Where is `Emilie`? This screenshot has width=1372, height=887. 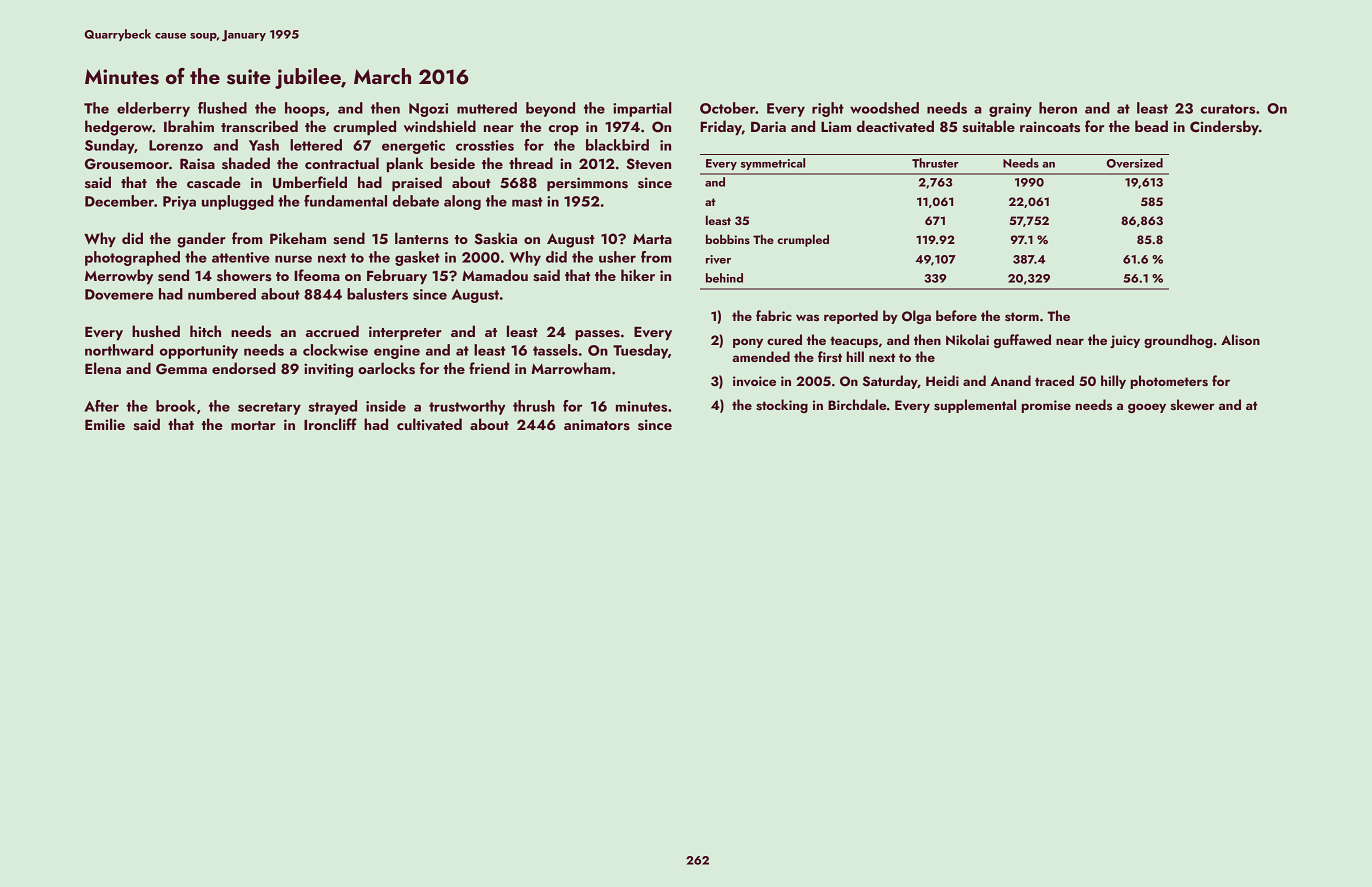
Emilie is located at coordinates (105, 424).
